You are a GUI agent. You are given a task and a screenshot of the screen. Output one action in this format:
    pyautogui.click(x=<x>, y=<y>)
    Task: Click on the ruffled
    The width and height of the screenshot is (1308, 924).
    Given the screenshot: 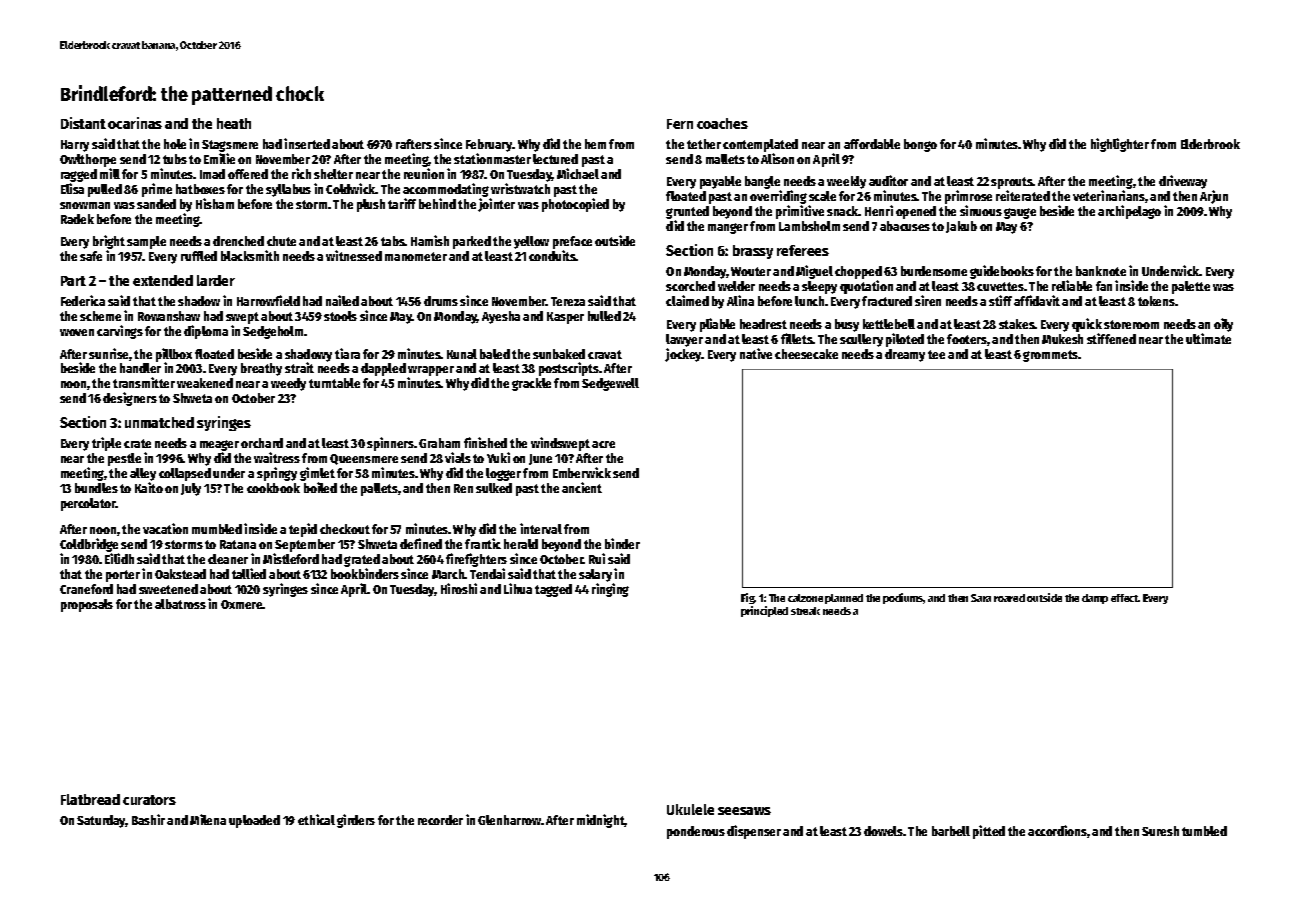 What is the action you would take?
    pyautogui.click(x=199, y=256)
